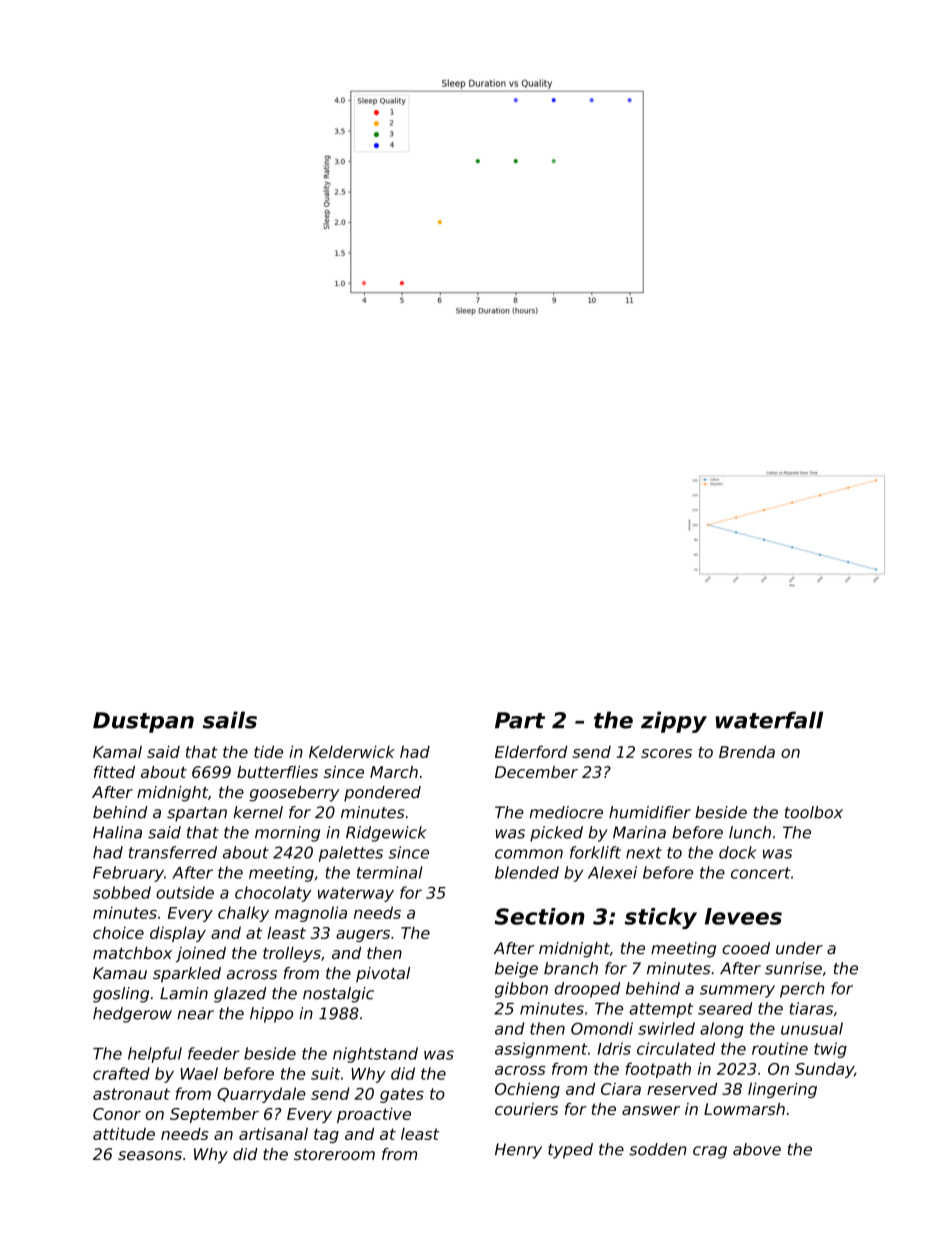 This screenshot has height=1233, width=952. Describe the element at coordinates (382, 794) in the screenshot. I see `pondered` at that location.
